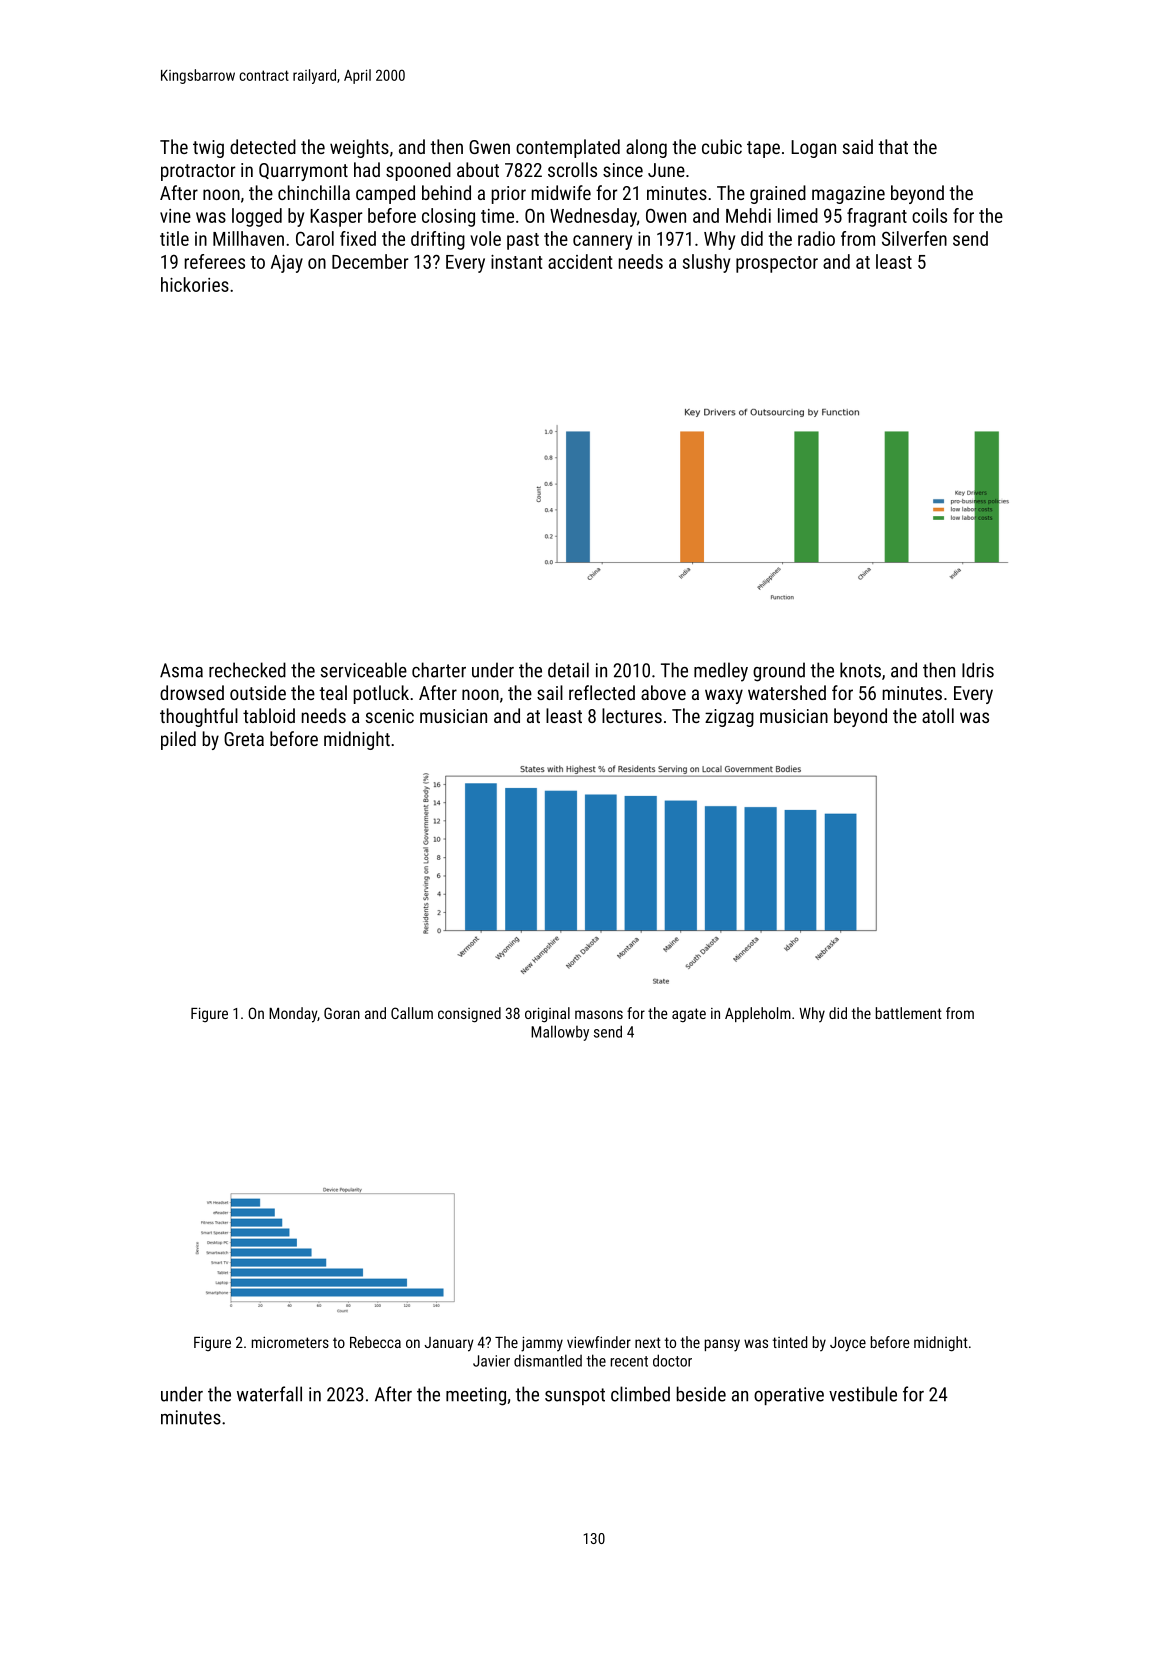 The image size is (1165, 1654). What do you see at coordinates (777, 264) in the screenshot?
I see `prospector` at bounding box center [777, 264].
